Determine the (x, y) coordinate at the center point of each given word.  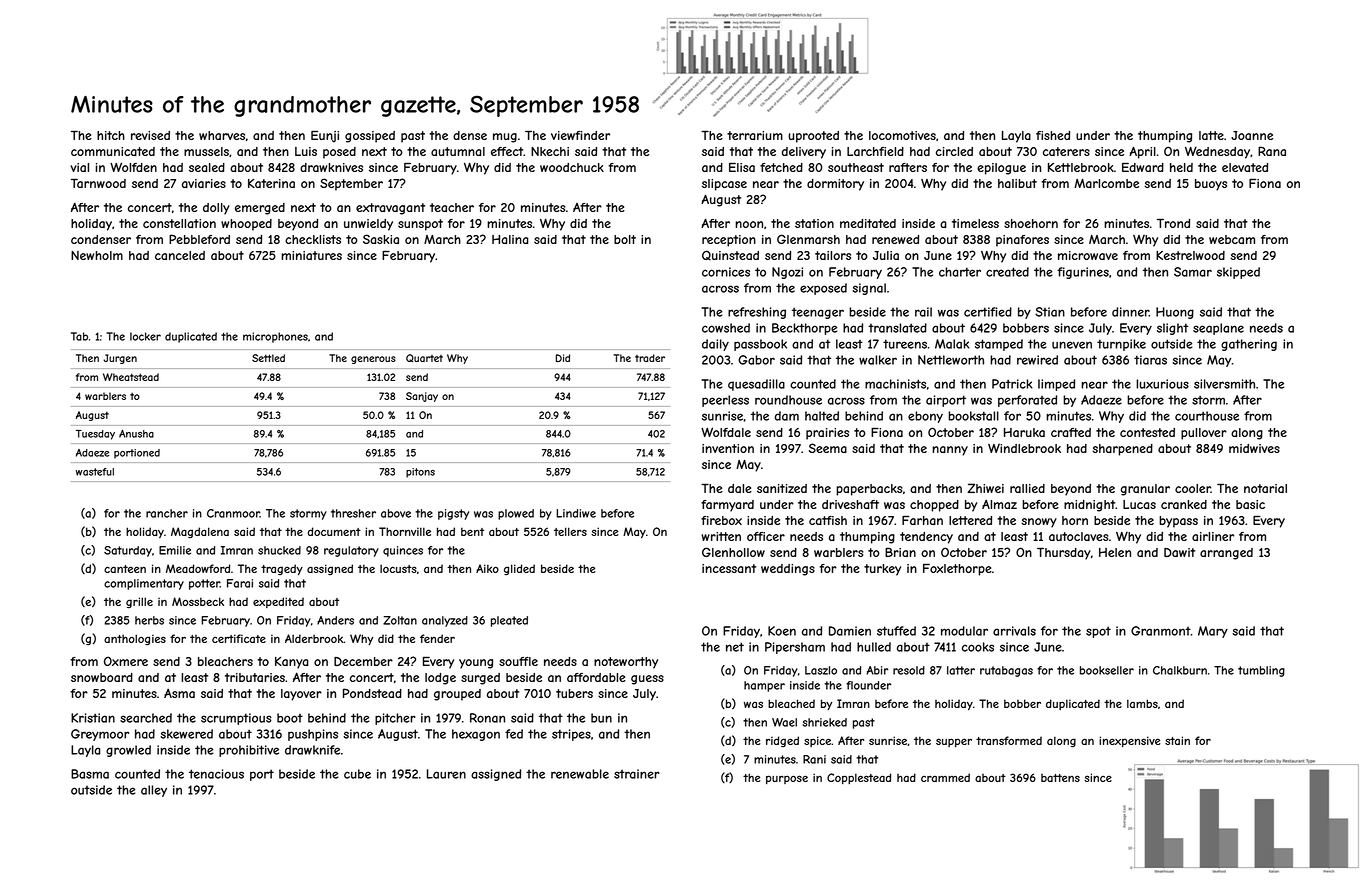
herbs (149, 620)
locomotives (902, 135)
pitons (420, 473)
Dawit (1179, 552)
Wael (784, 722)
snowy (1039, 523)
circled (954, 151)
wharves (222, 135)
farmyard (727, 506)
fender (437, 638)
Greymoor (100, 735)
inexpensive (1130, 741)
